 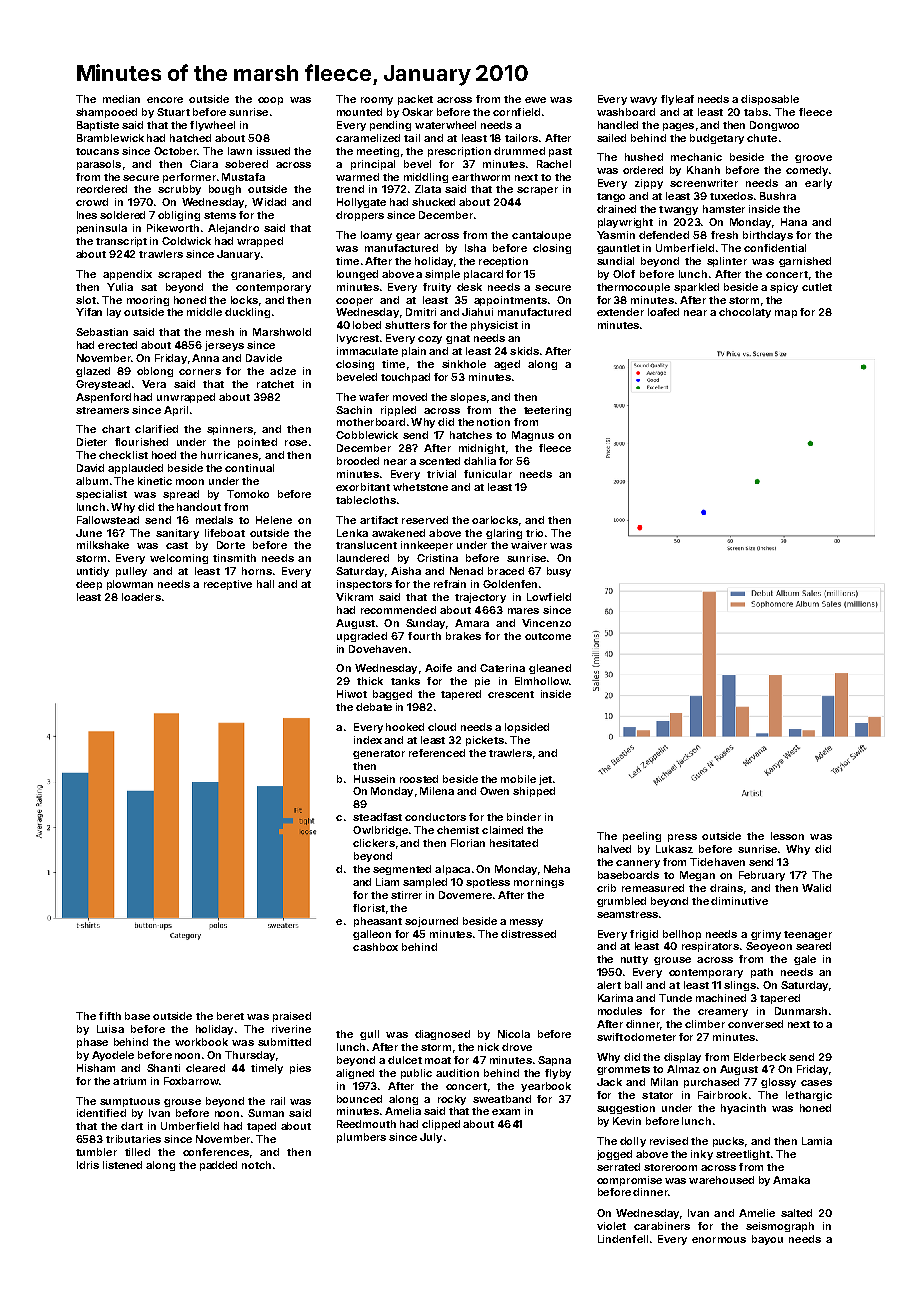 I want to click on Bramblewick, so click(x=110, y=138).
